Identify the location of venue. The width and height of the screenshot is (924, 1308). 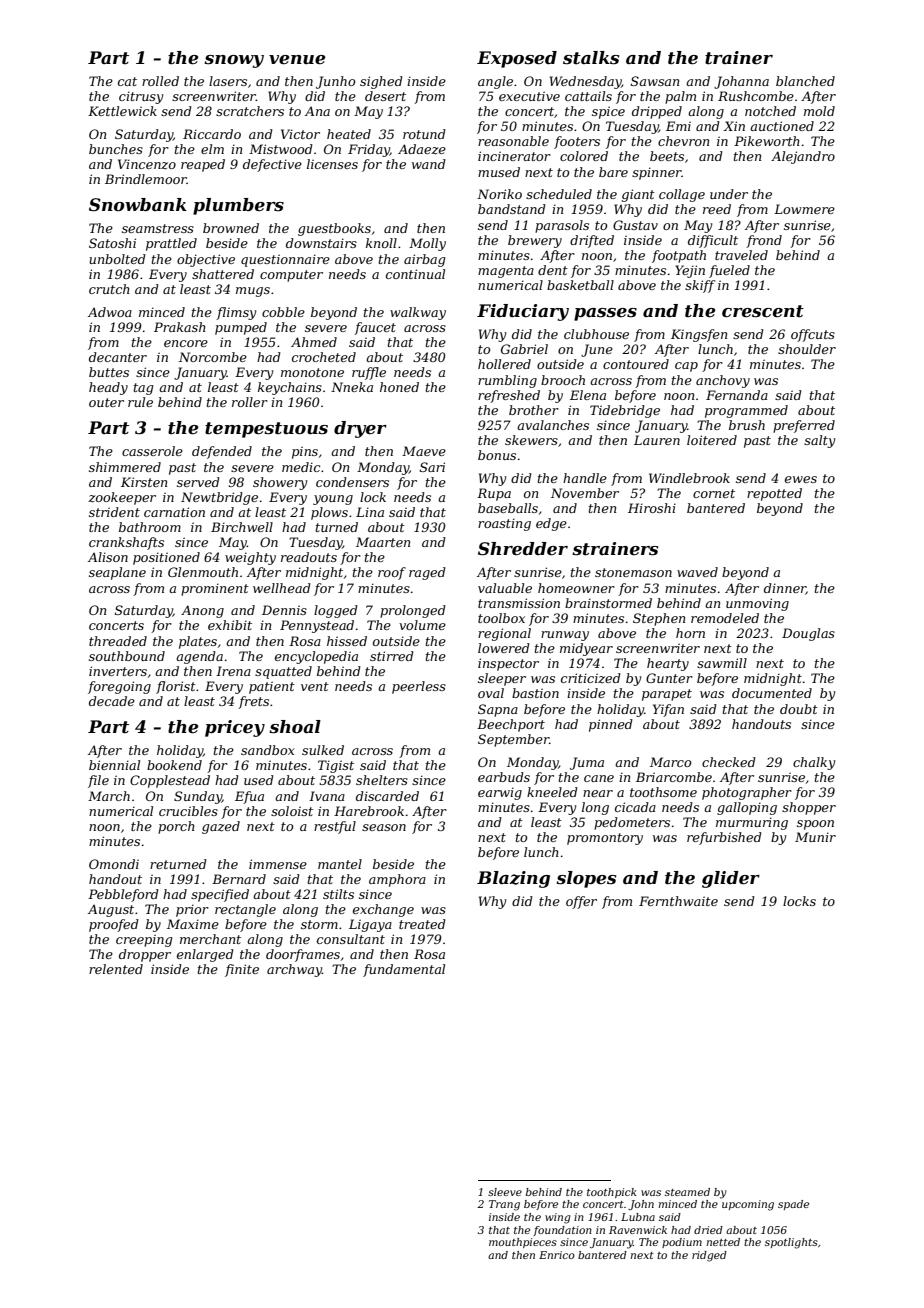
(297, 60).
